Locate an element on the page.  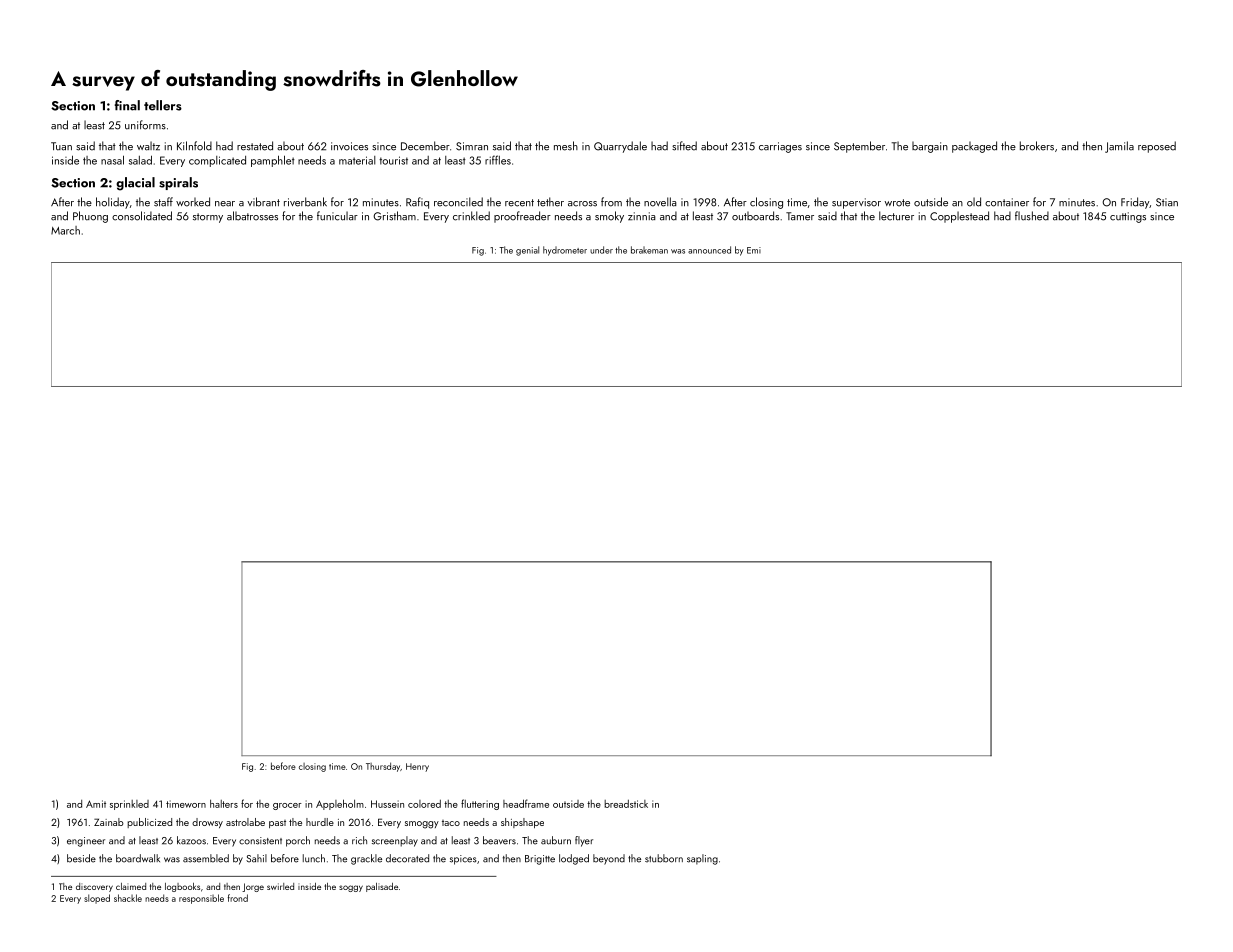
stubborn is located at coordinates (664, 858).
